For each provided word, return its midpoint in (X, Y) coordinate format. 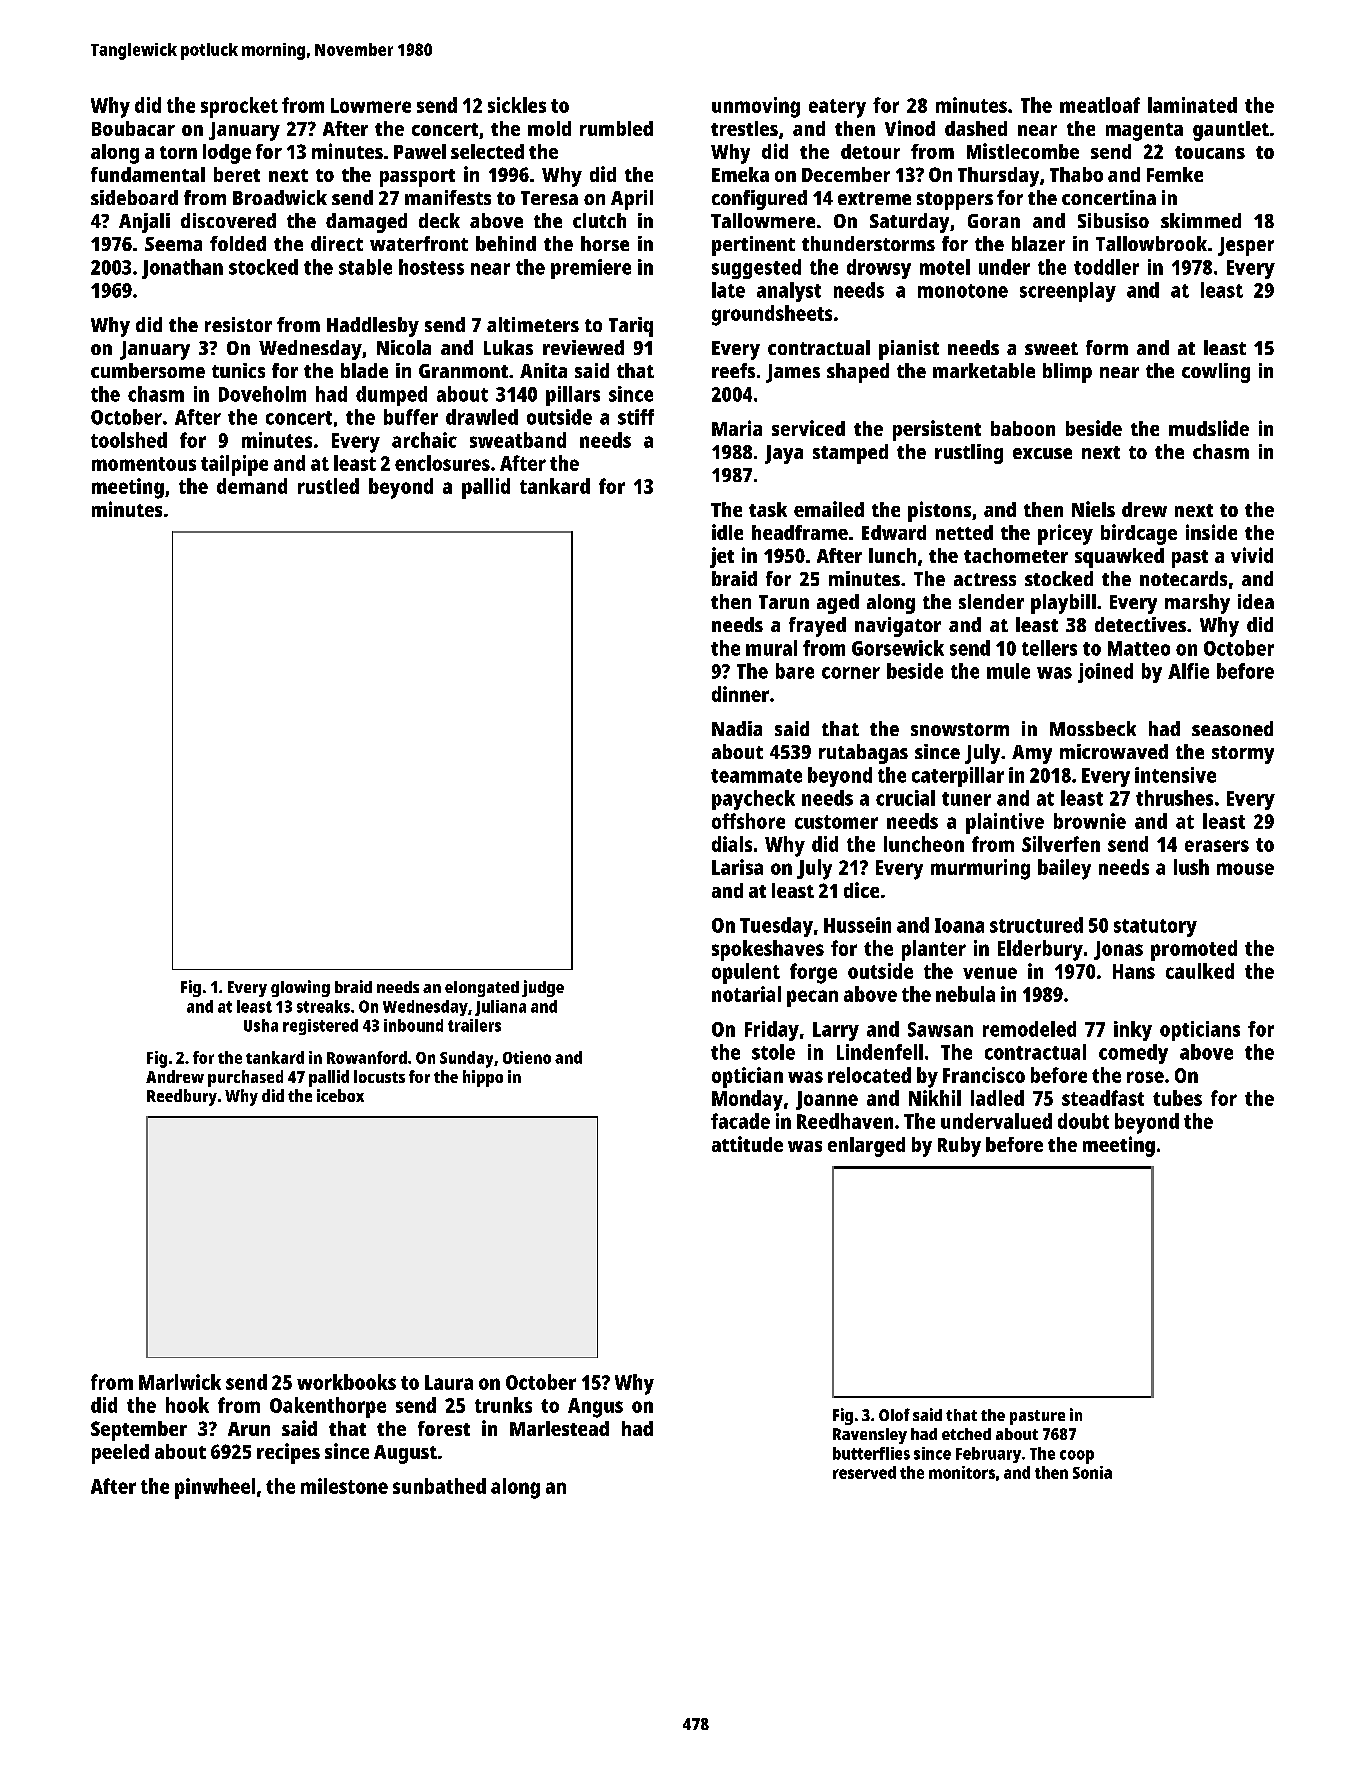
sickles (517, 105)
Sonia (1092, 1472)
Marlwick (180, 1382)
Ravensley (870, 1436)
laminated (1192, 105)
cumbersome (148, 370)
